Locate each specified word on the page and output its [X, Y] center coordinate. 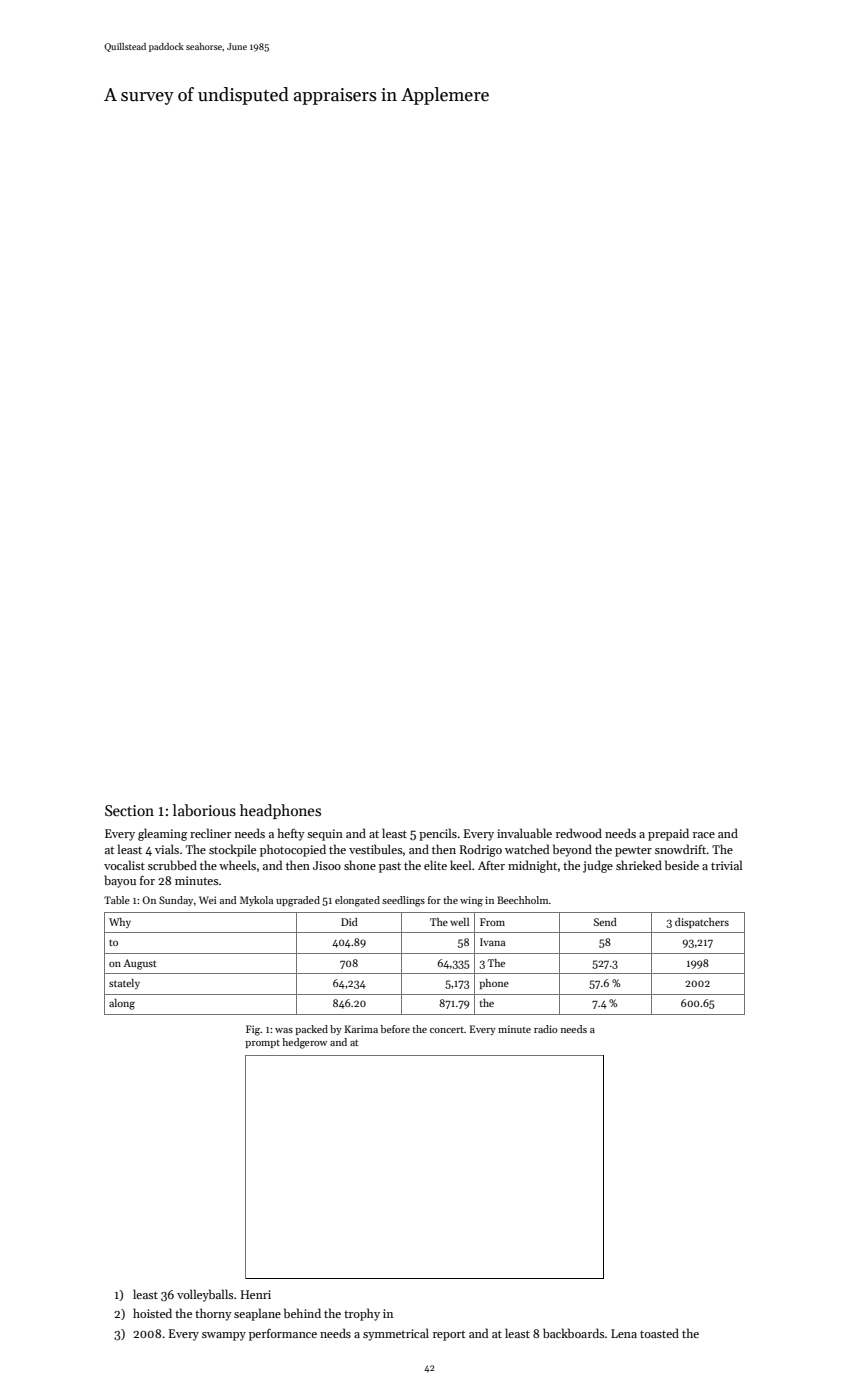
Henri [256, 1294]
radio [546, 1029]
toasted [659, 1333]
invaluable [524, 833]
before [395, 1029]
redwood [579, 833]
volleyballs [205, 1295]
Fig [253, 1030]
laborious [204, 810]
